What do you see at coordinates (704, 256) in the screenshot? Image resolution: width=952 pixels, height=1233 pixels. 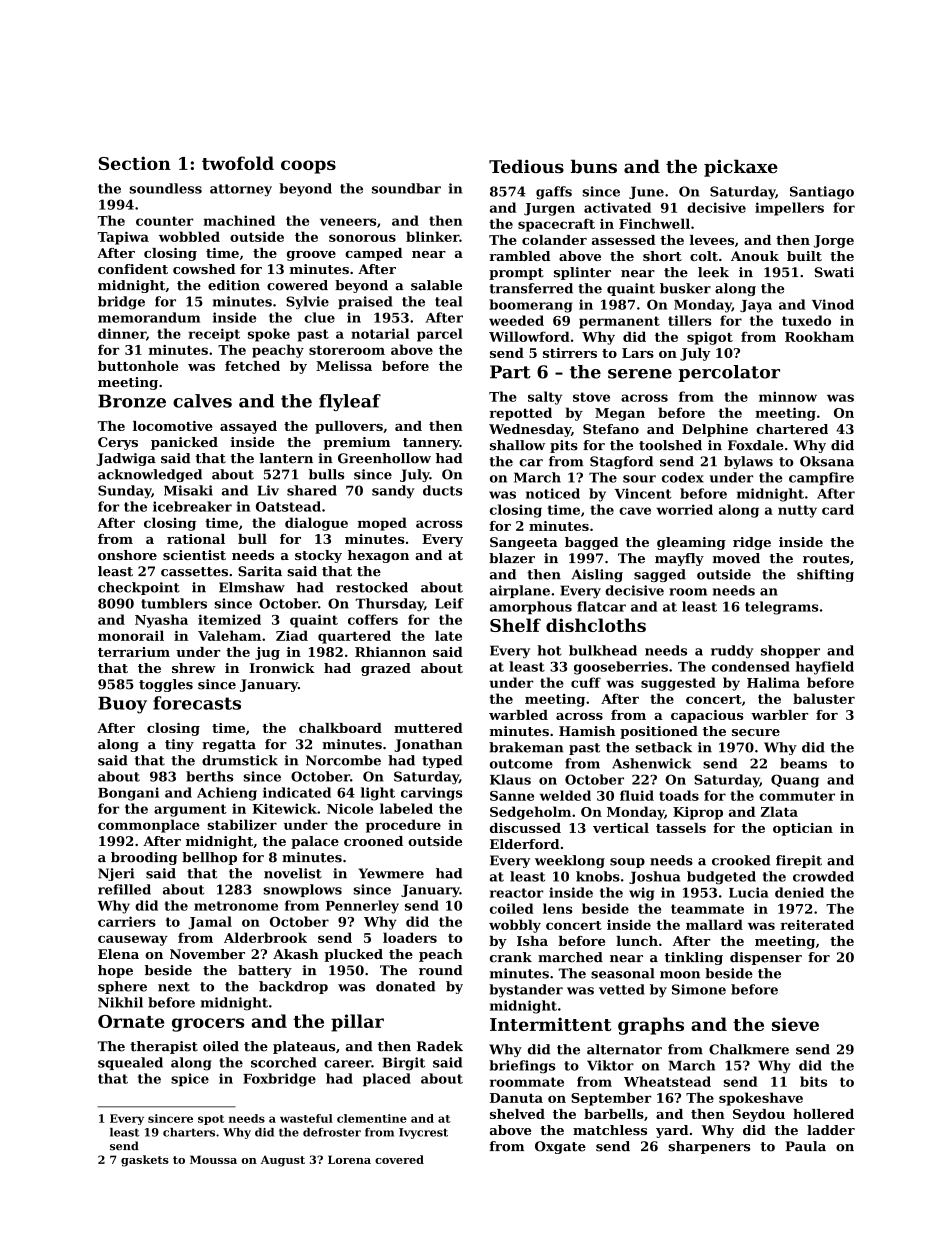 I see `colt` at bounding box center [704, 256].
